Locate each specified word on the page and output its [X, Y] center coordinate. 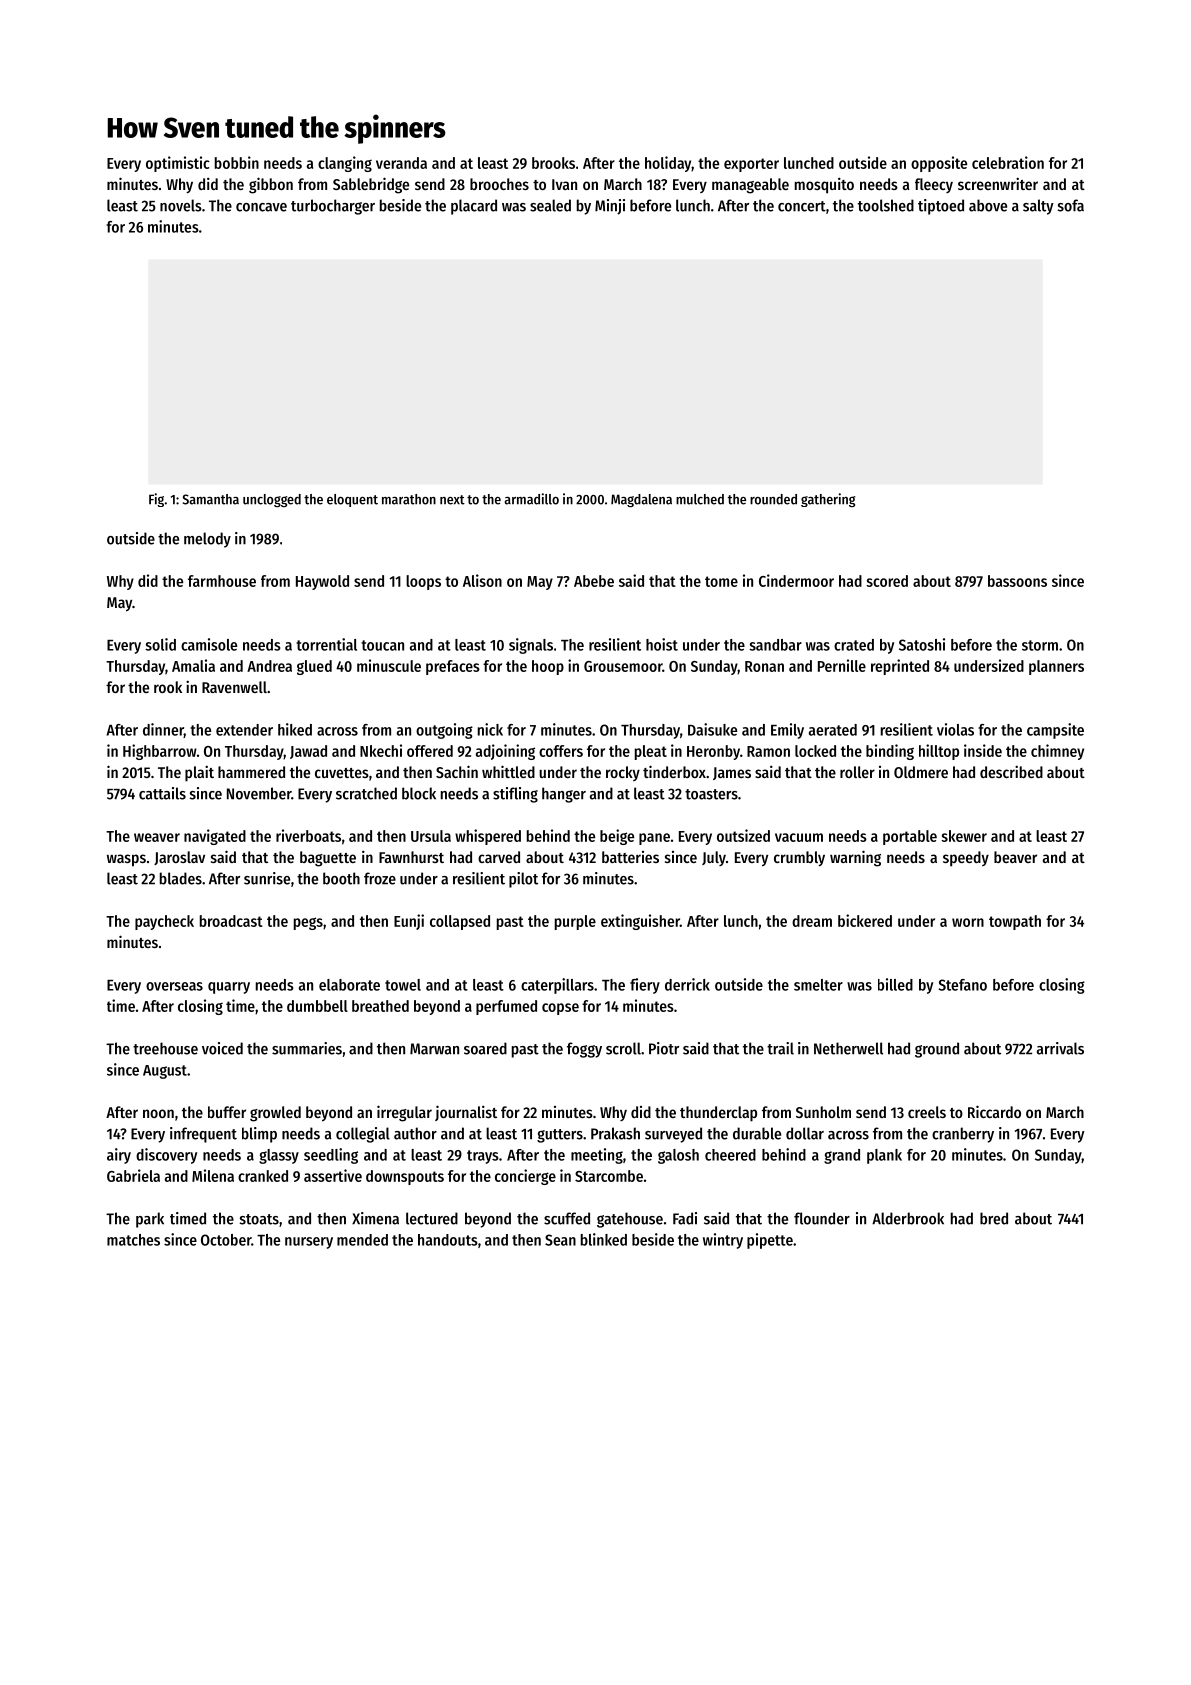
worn [968, 922]
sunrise [267, 878]
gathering [828, 500]
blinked [604, 1239]
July [714, 858]
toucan [382, 645]
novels [181, 205]
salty [1038, 207]
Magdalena [641, 500]
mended [362, 1240]
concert [802, 206]
